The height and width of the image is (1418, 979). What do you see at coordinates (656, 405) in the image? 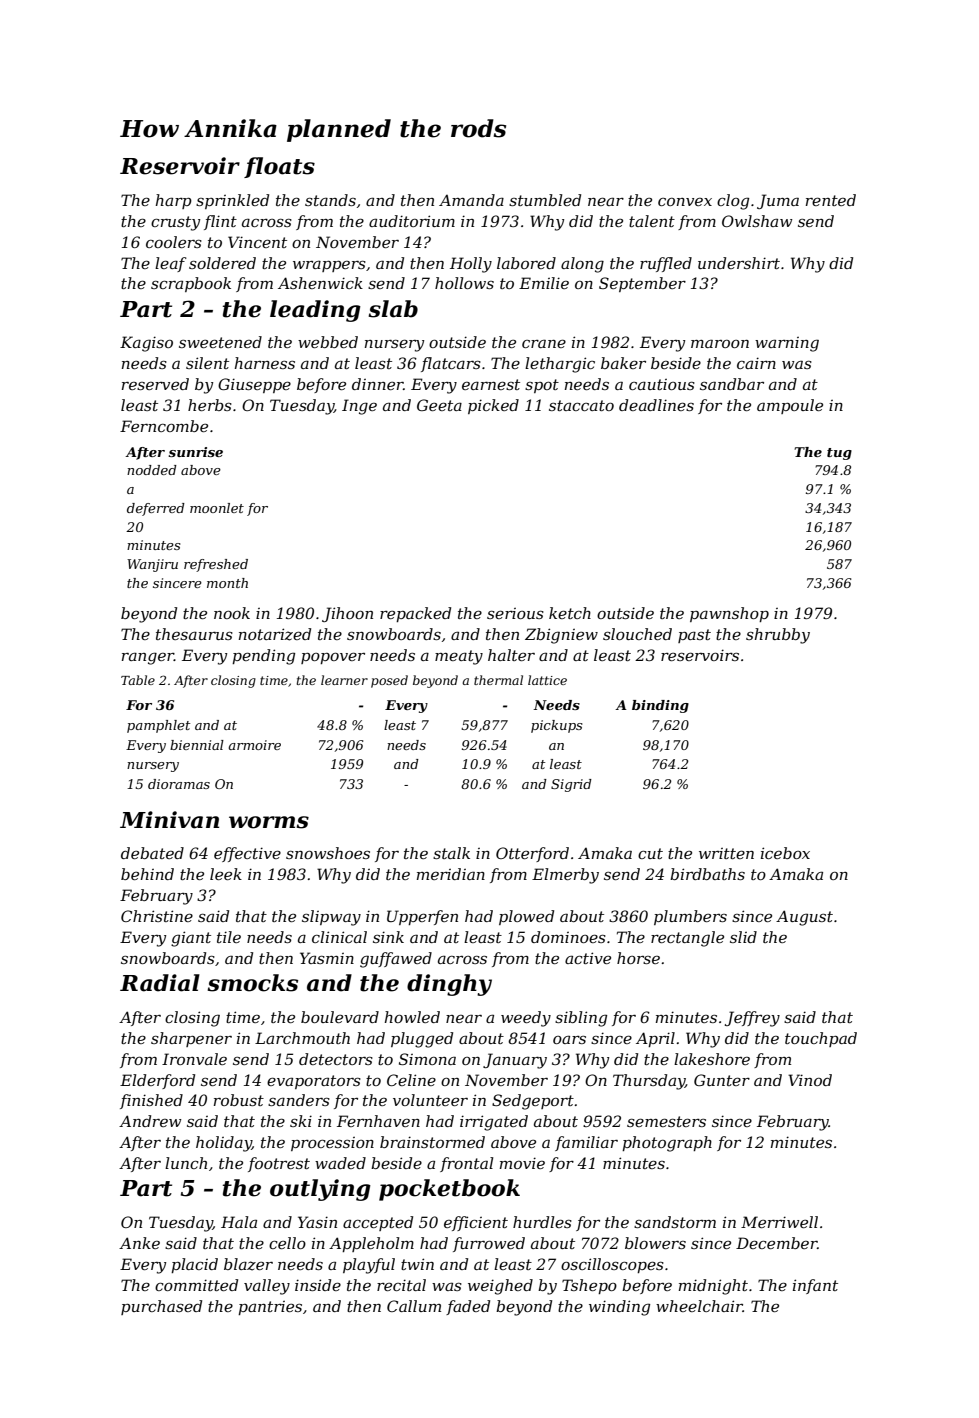
I see `deadlines` at bounding box center [656, 405].
